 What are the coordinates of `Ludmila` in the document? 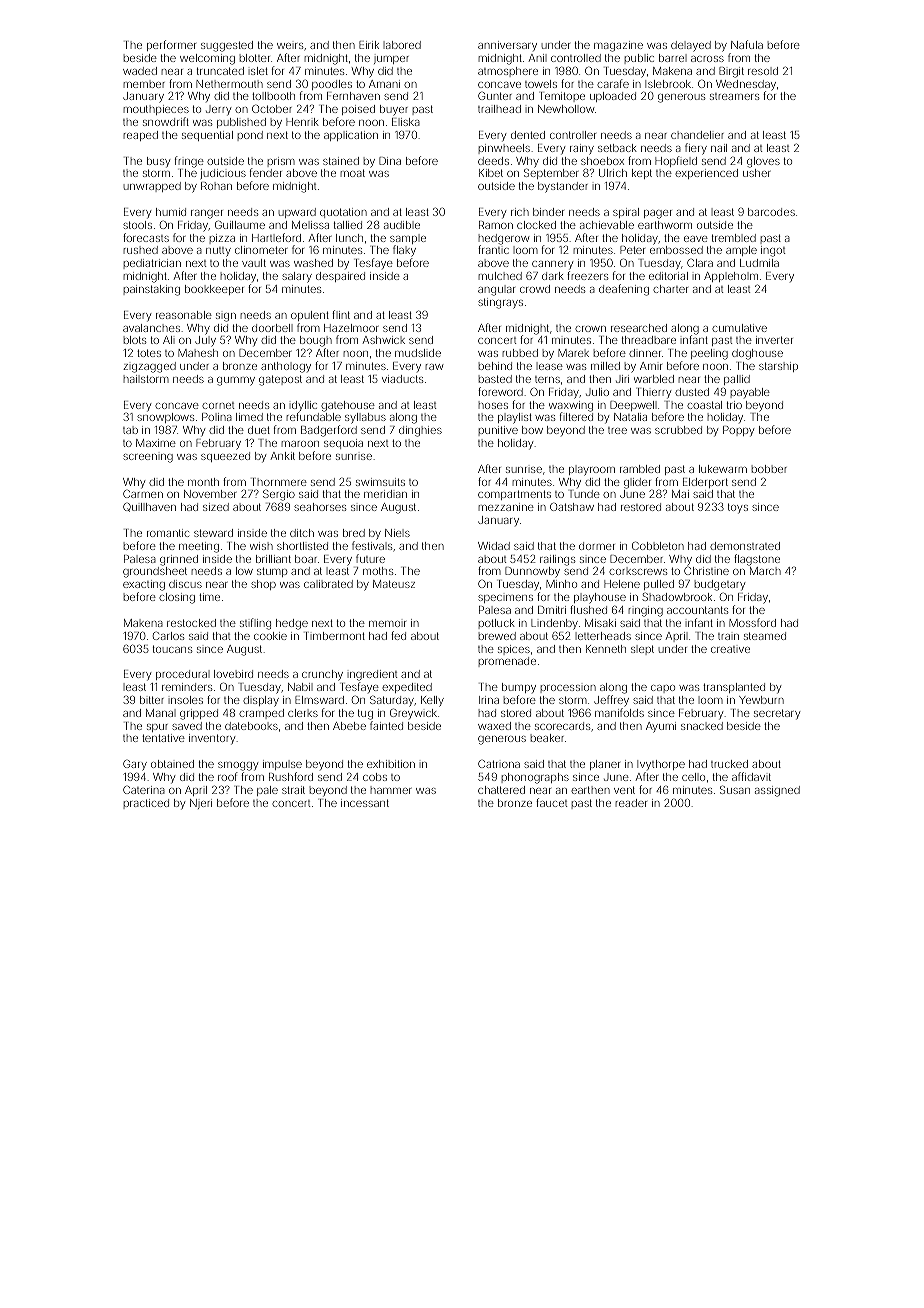 It's located at (759, 263).
